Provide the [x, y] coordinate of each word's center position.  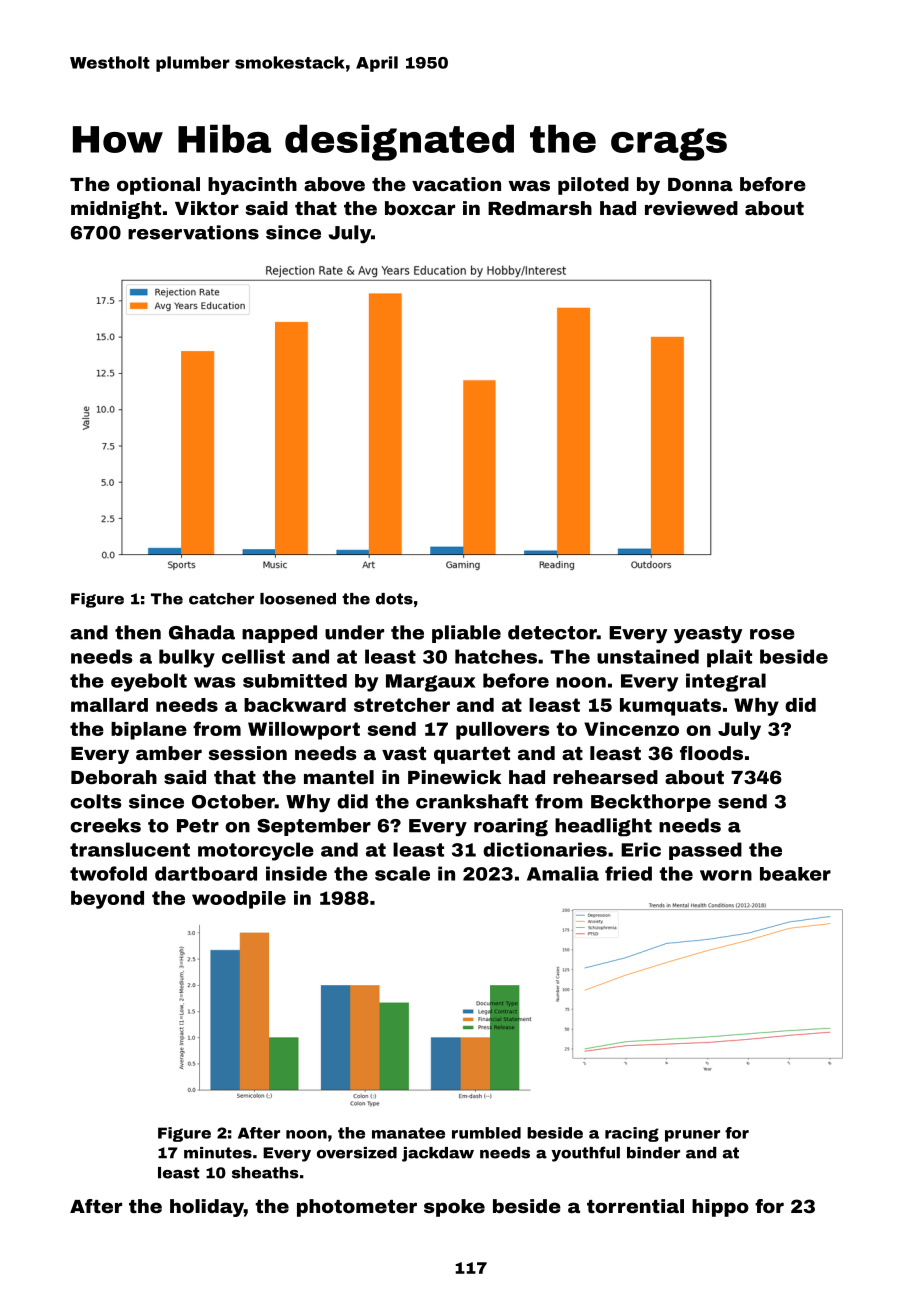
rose [772, 634]
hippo [720, 1208]
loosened [298, 599]
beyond [107, 900]
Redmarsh [540, 208]
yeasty [708, 634]
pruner [692, 1136]
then [138, 632]
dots [394, 599]
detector [552, 632]
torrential [635, 1206]
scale [402, 873]
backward [295, 705]
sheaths [265, 1173]
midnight [116, 210]
